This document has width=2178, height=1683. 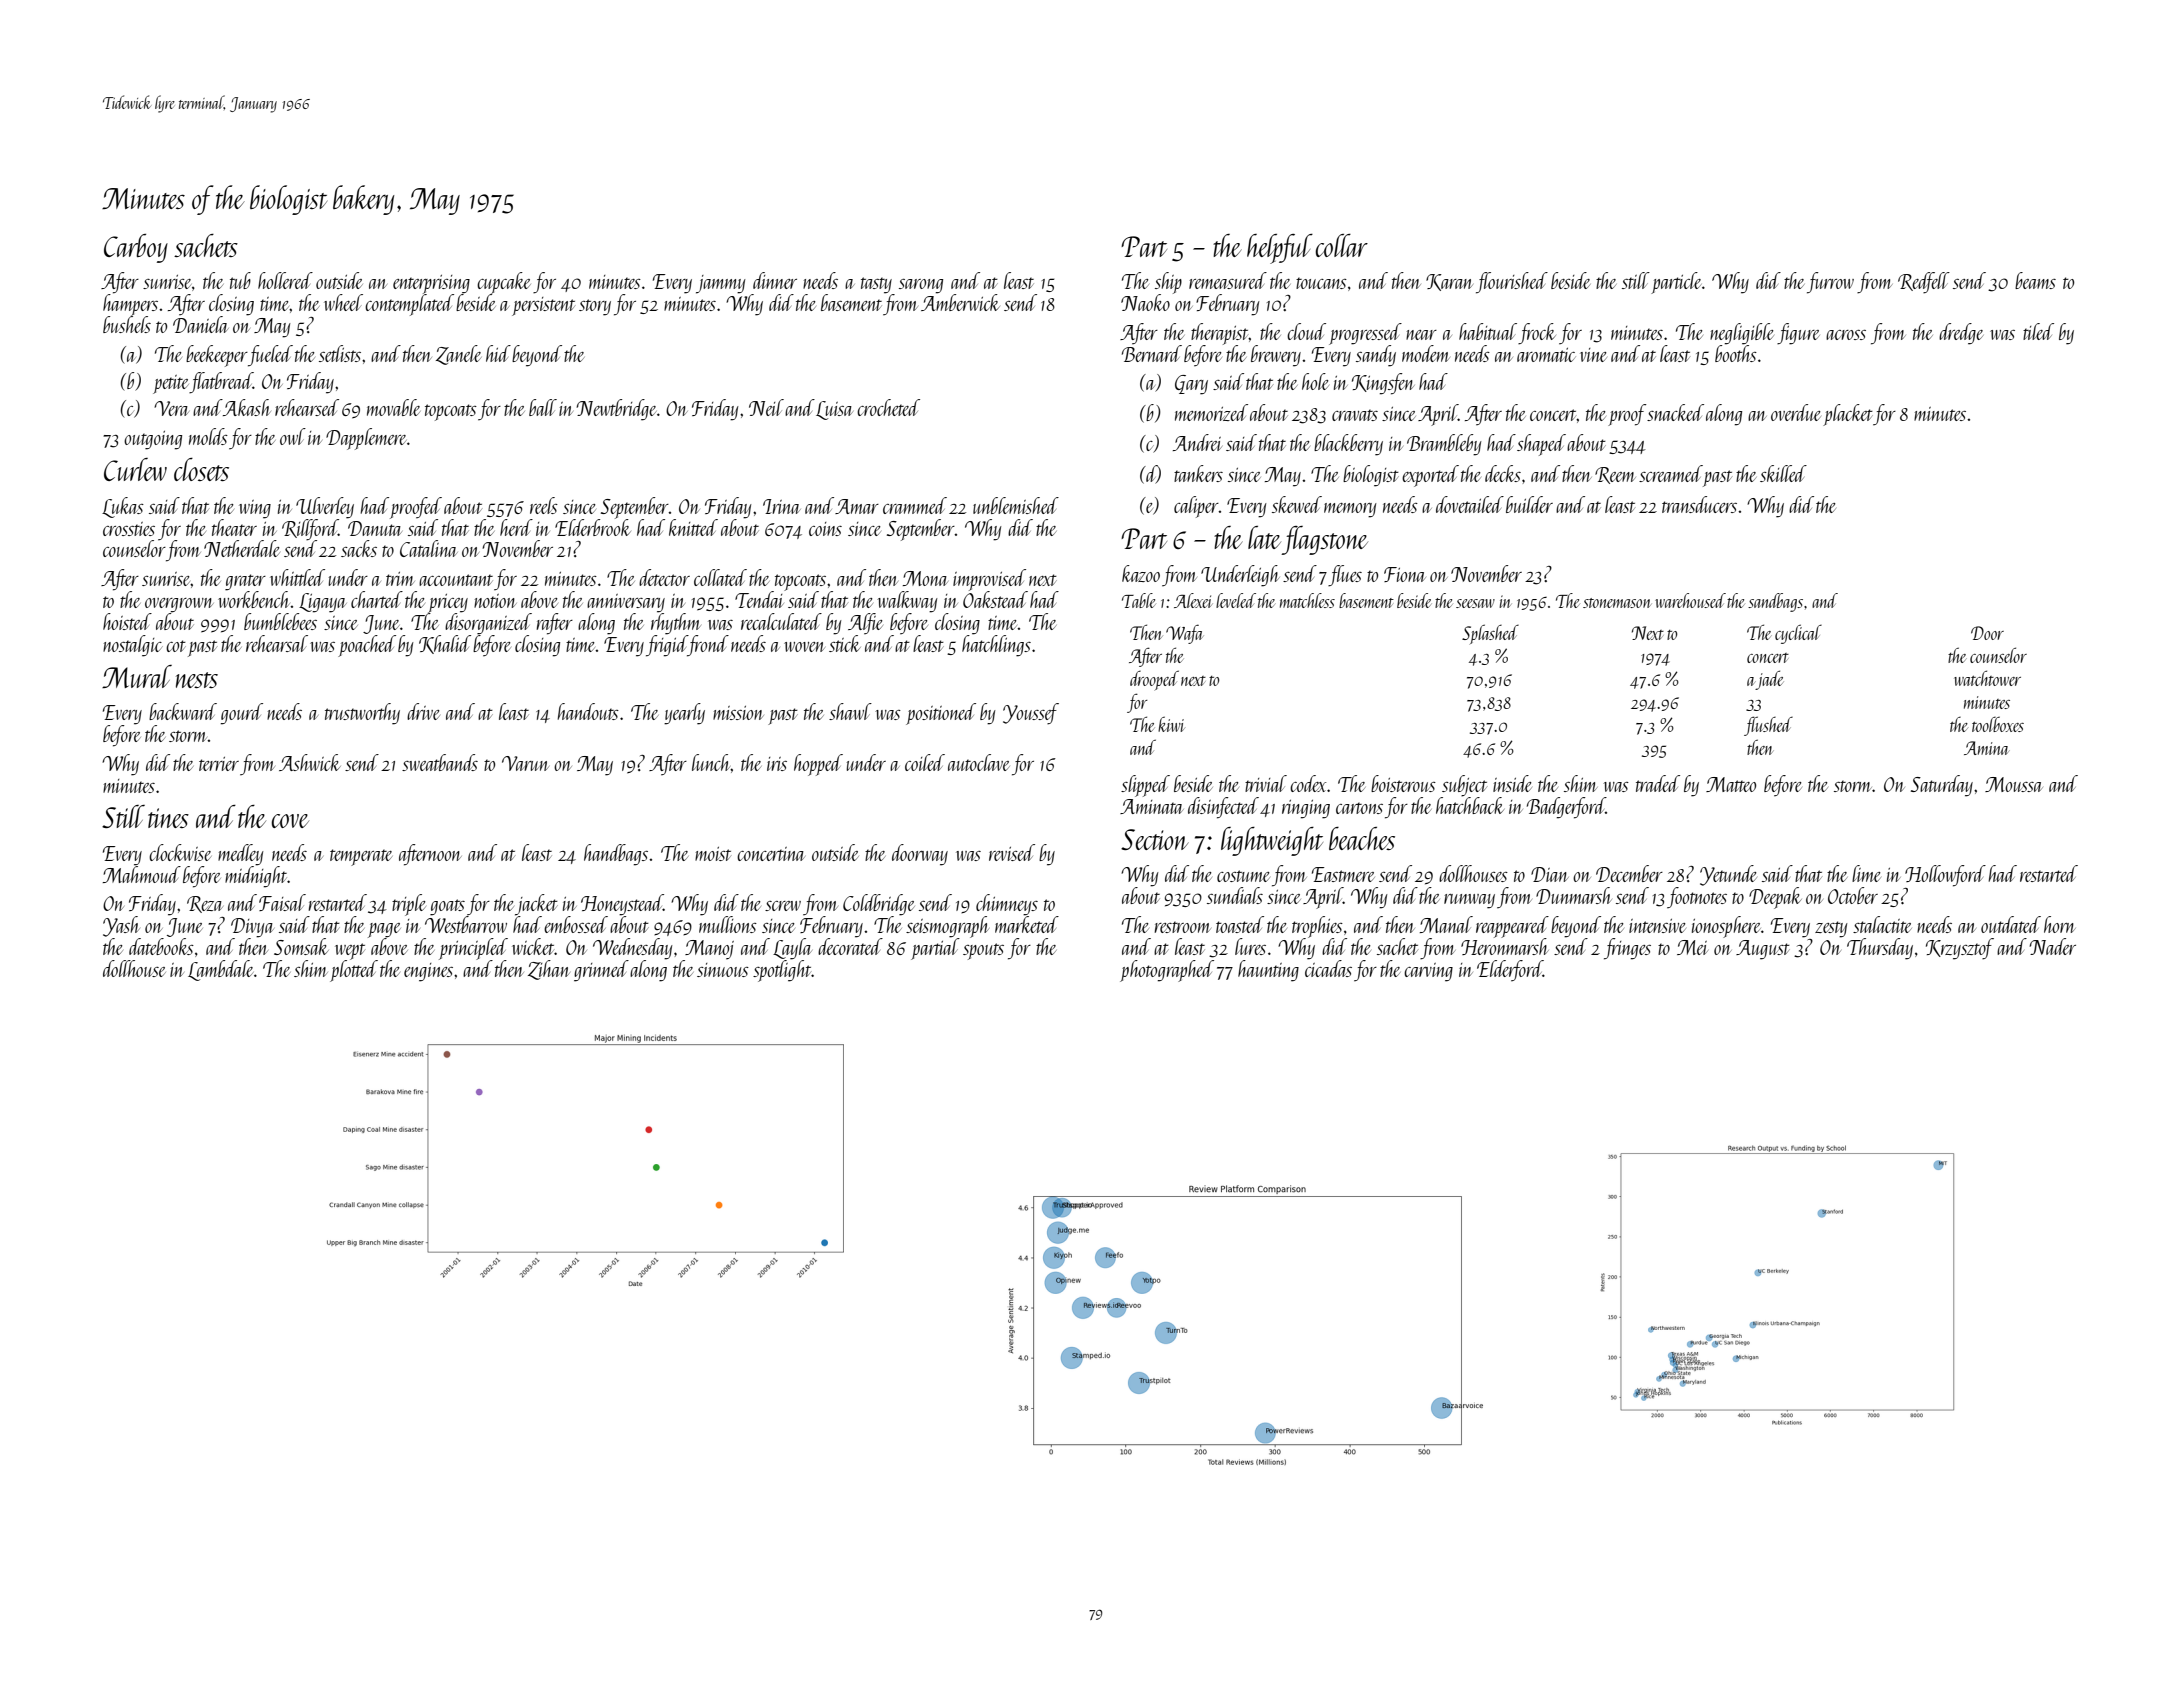 I want to click on helpful, so click(x=1280, y=249).
